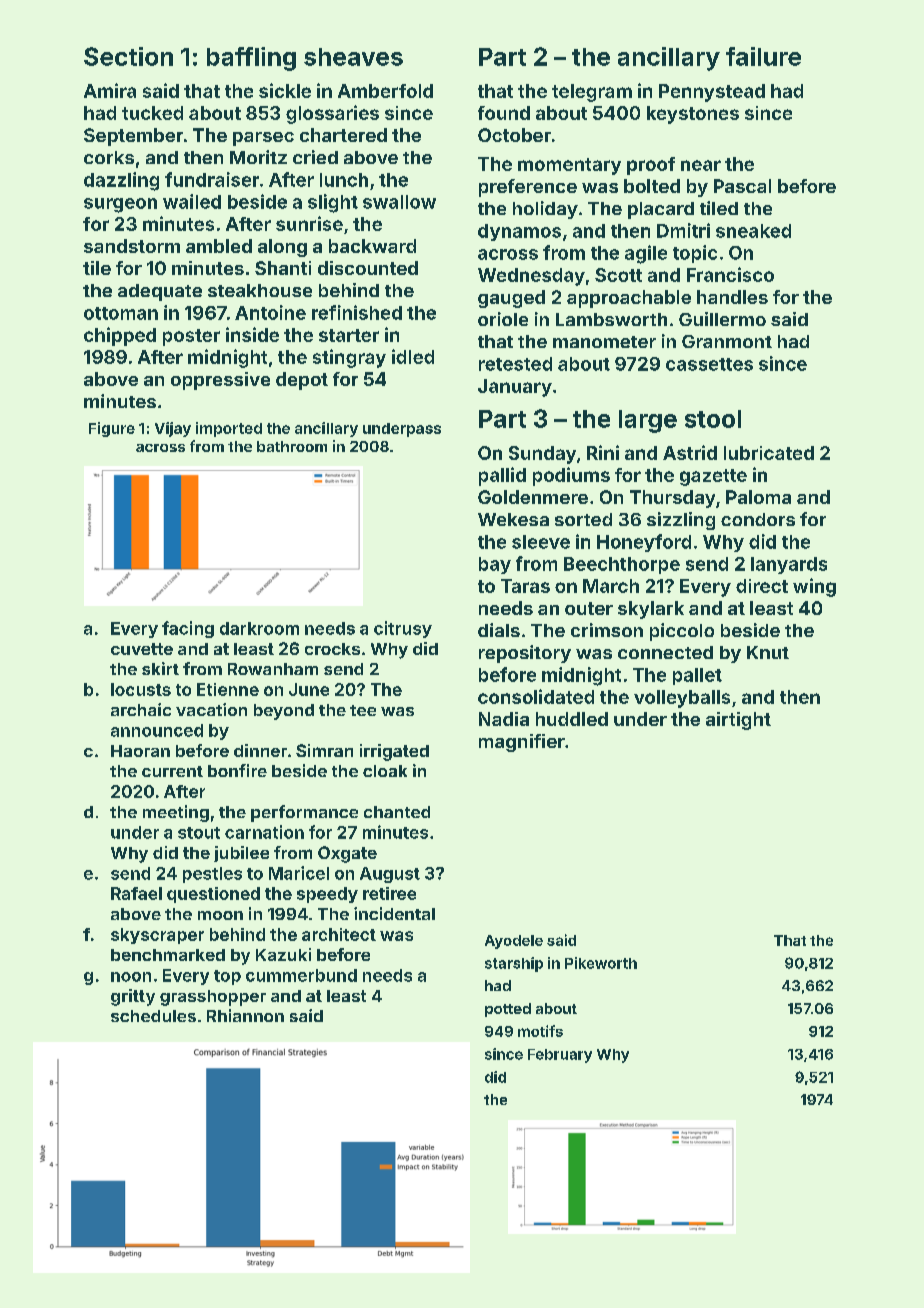  What do you see at coordinates (540, 1031) in the screenshot?
I see `motifs` at bounding box center [540, 1031].
